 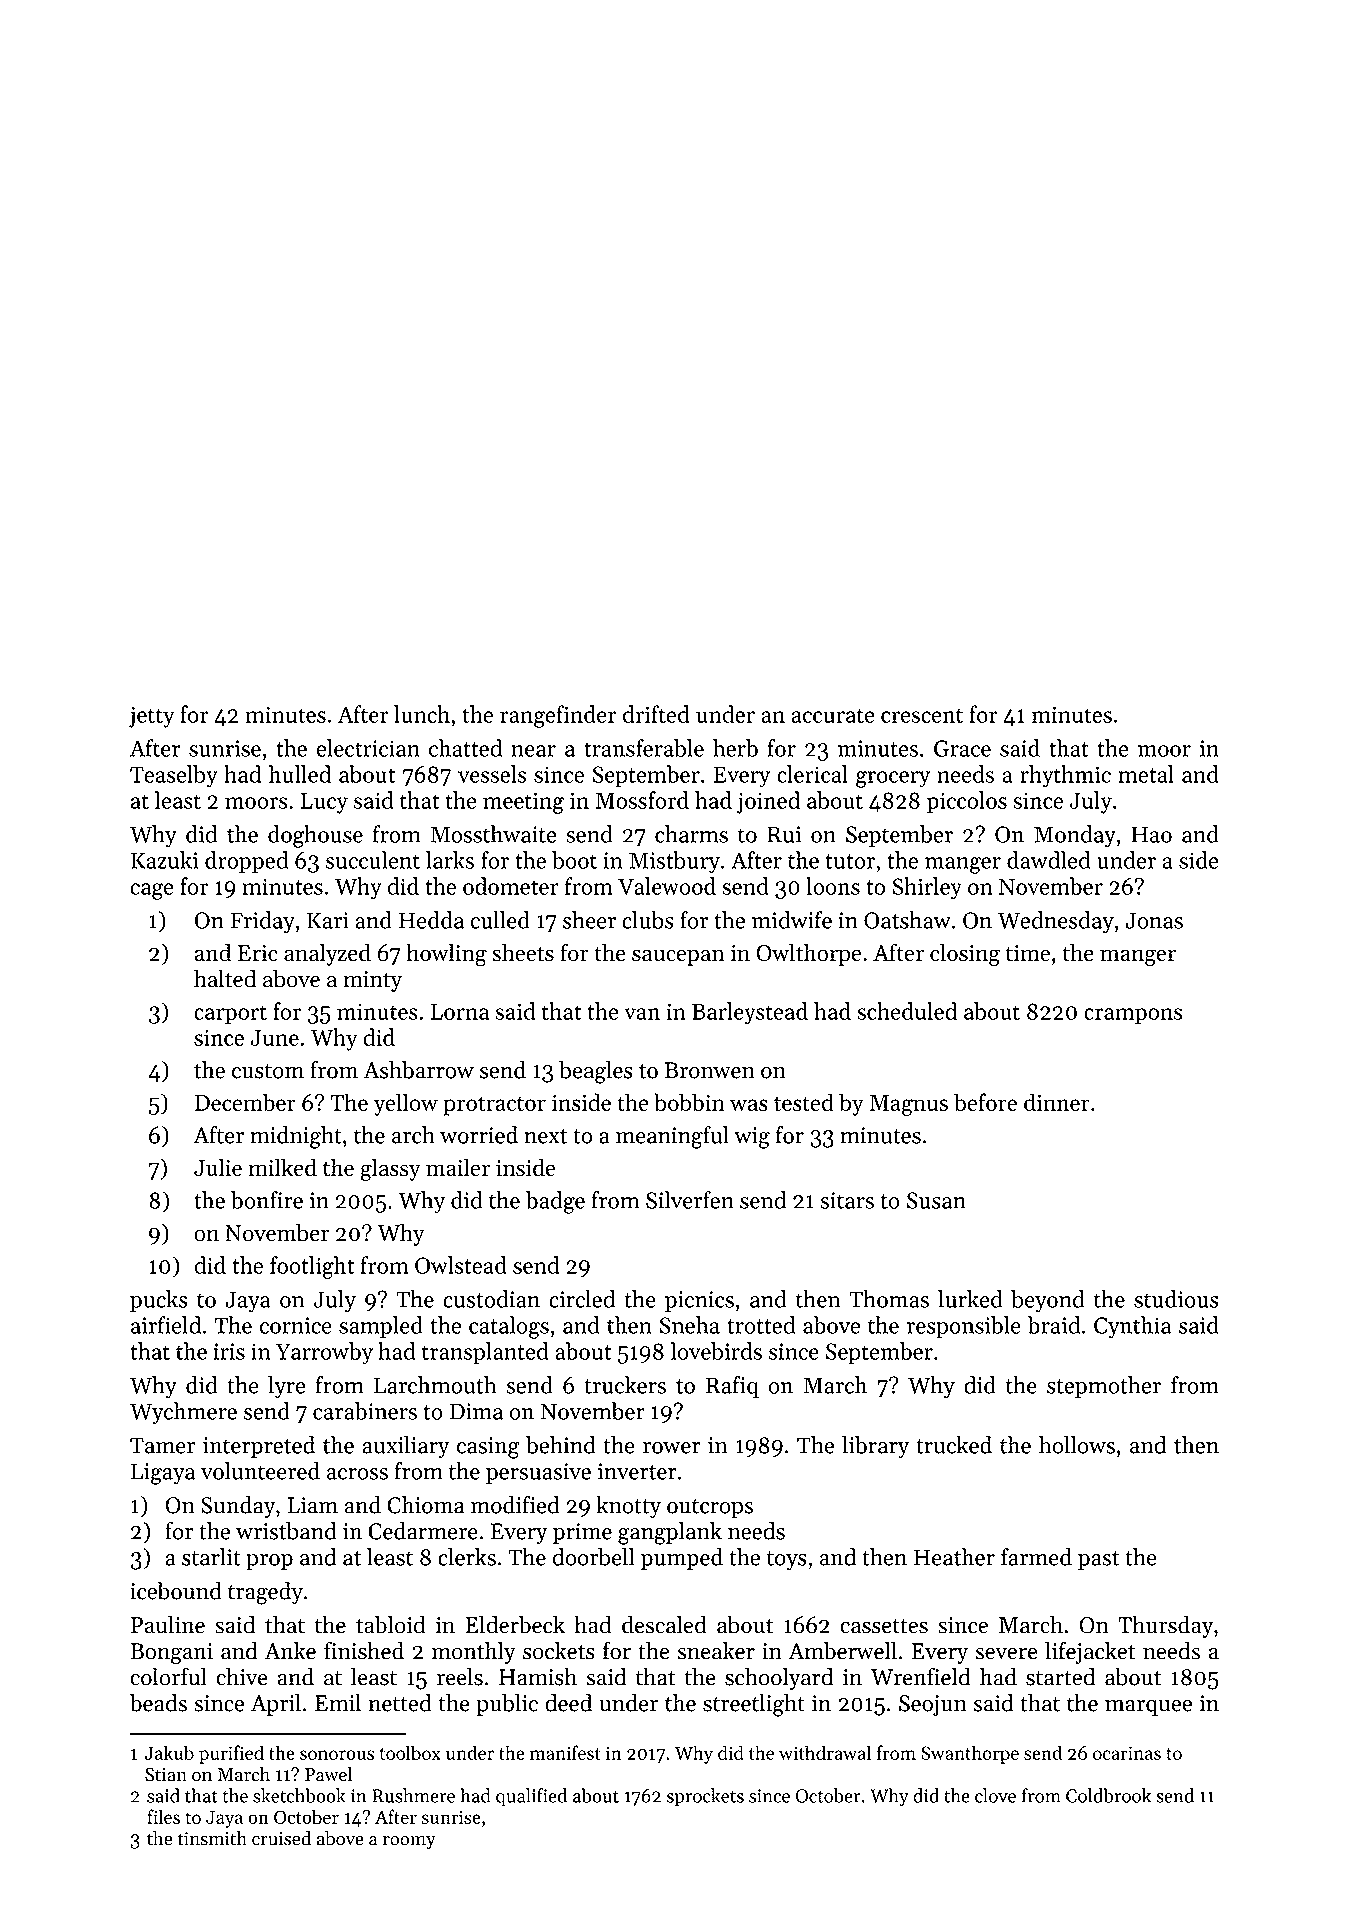 What do you see at coordinates (559, 1651) in the screenshot?
I see `sockets` at bounding box center [559, 1651].
